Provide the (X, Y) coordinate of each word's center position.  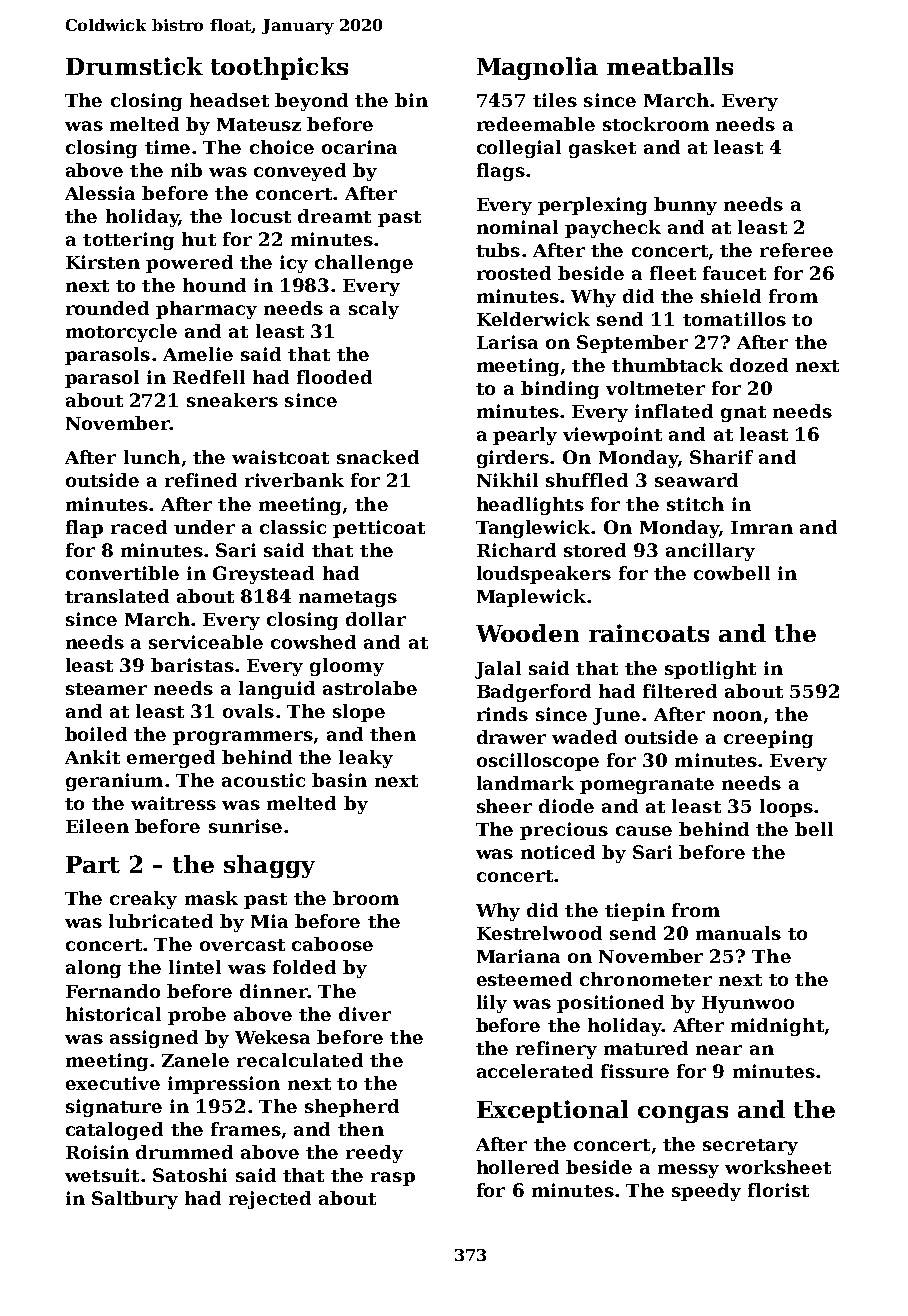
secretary (750, 1147)
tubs (498, 250)
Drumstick (134, 66)
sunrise (245, 826)
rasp (393, 1179)
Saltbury (135, 1200)
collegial (519, 149)
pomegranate (647, 786)
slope (359, 713)
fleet (673, 273)
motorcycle (121, 333)
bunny (685, 206)
